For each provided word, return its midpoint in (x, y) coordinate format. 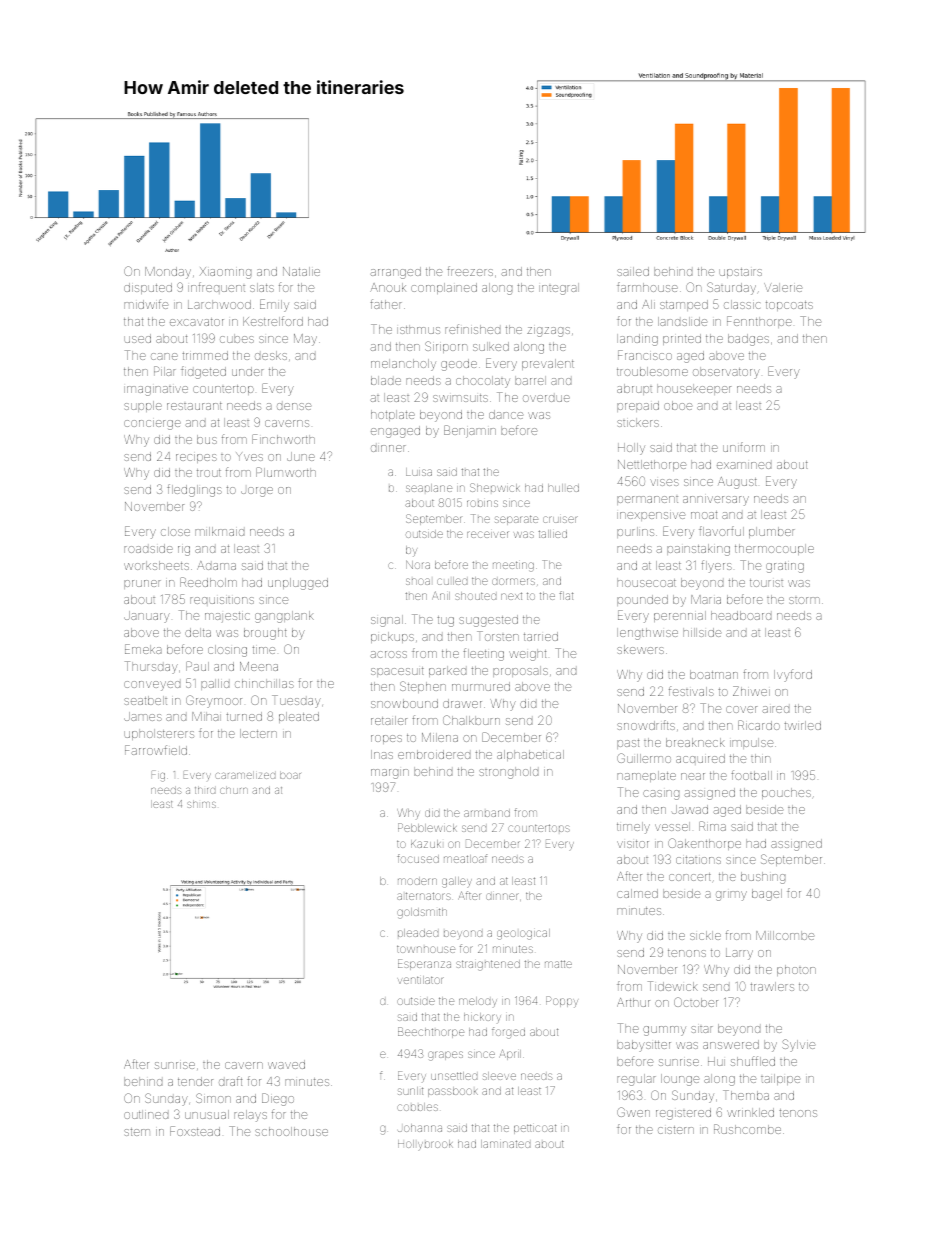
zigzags (548, 332)
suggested (488, 621)
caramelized (245, 775)
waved (286, 1064)
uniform (744, 447)
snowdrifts (646, 725)
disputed (148, 288)
